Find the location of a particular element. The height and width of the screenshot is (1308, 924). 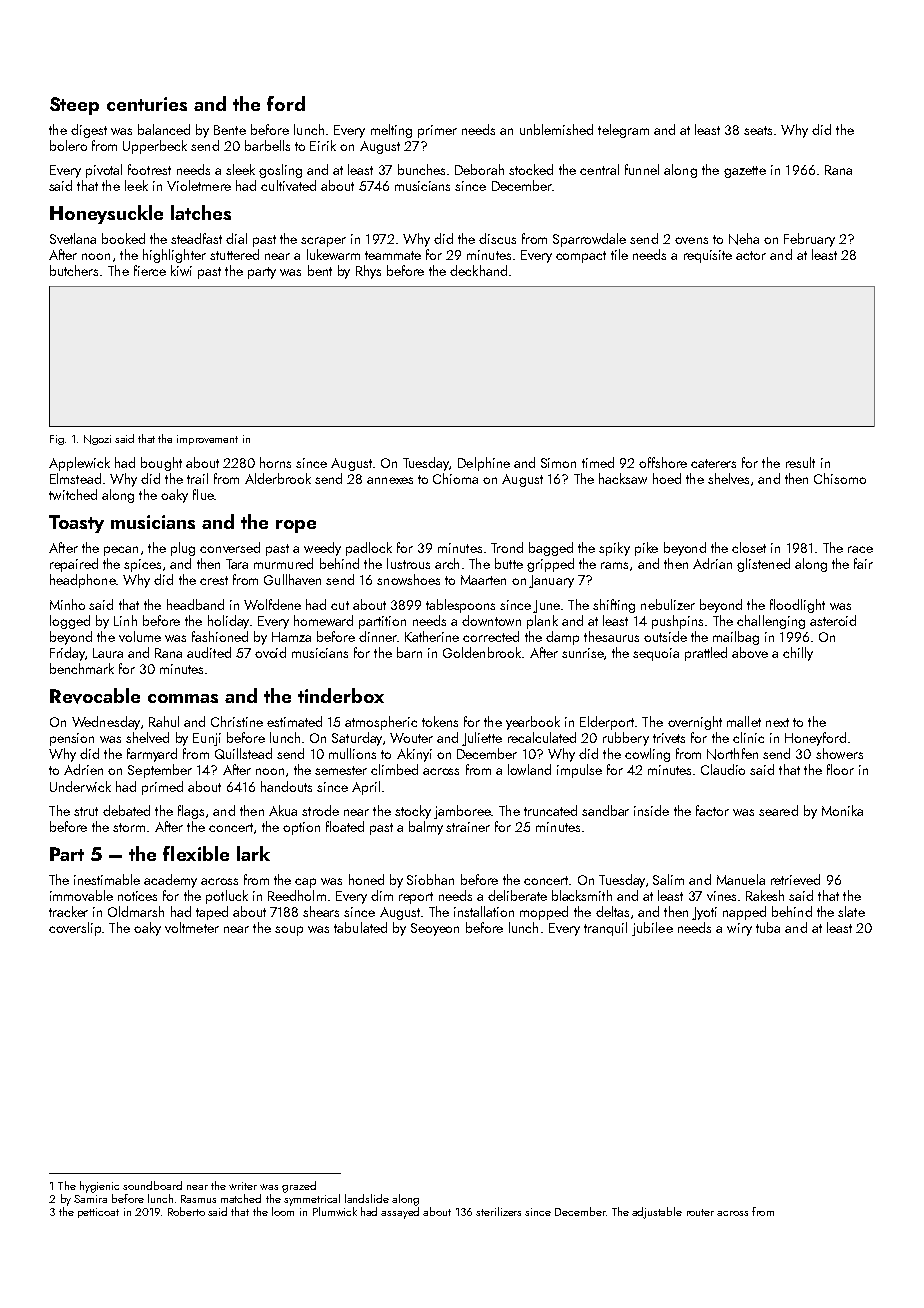

sterilizers is located at coordinates (498, 1211).
